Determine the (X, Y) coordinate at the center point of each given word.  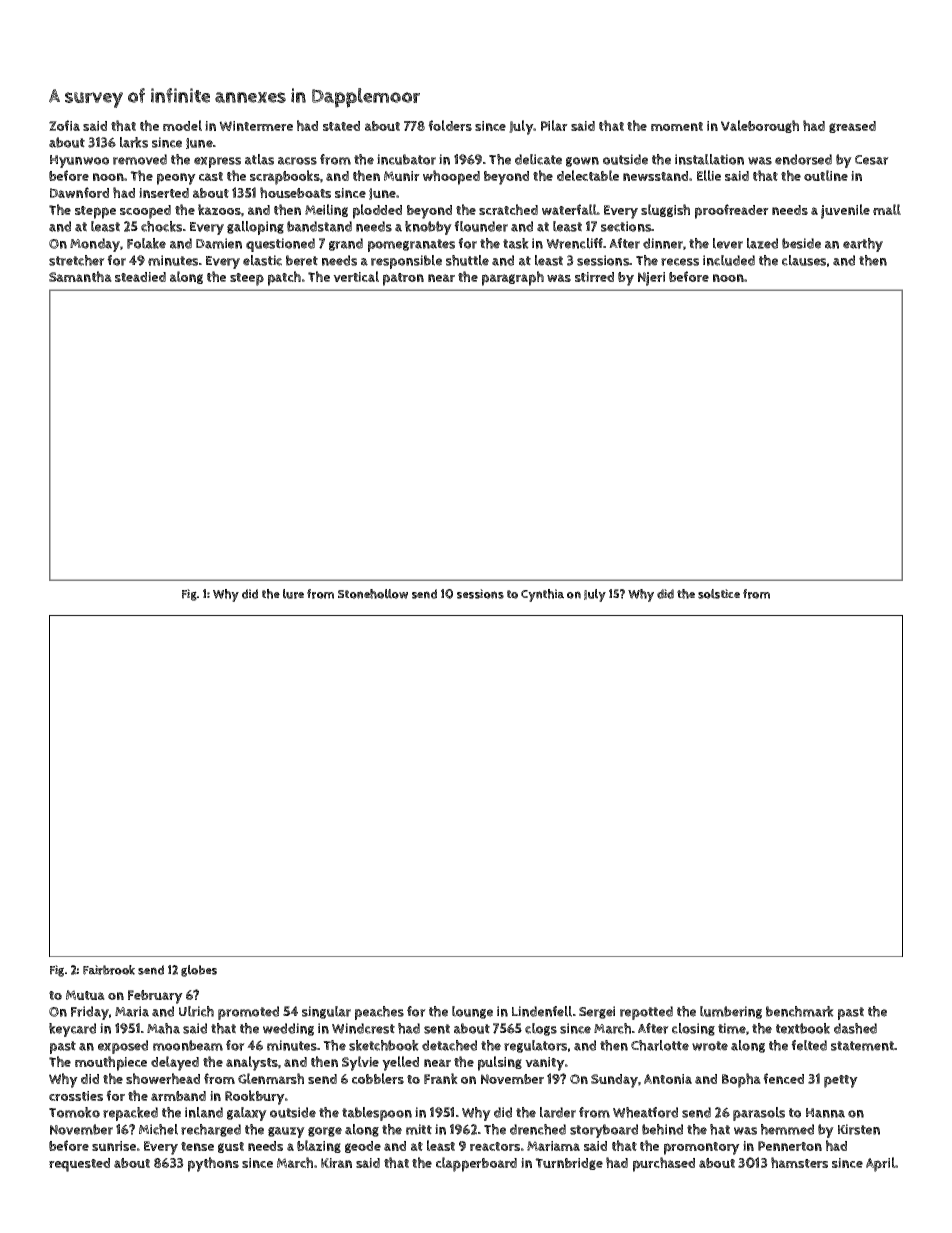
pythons (213, 1164)
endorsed (803, 159)
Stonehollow (373, 594)
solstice (719, 594)
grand (346, 244)
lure (293, 594)
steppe (95, 212)
